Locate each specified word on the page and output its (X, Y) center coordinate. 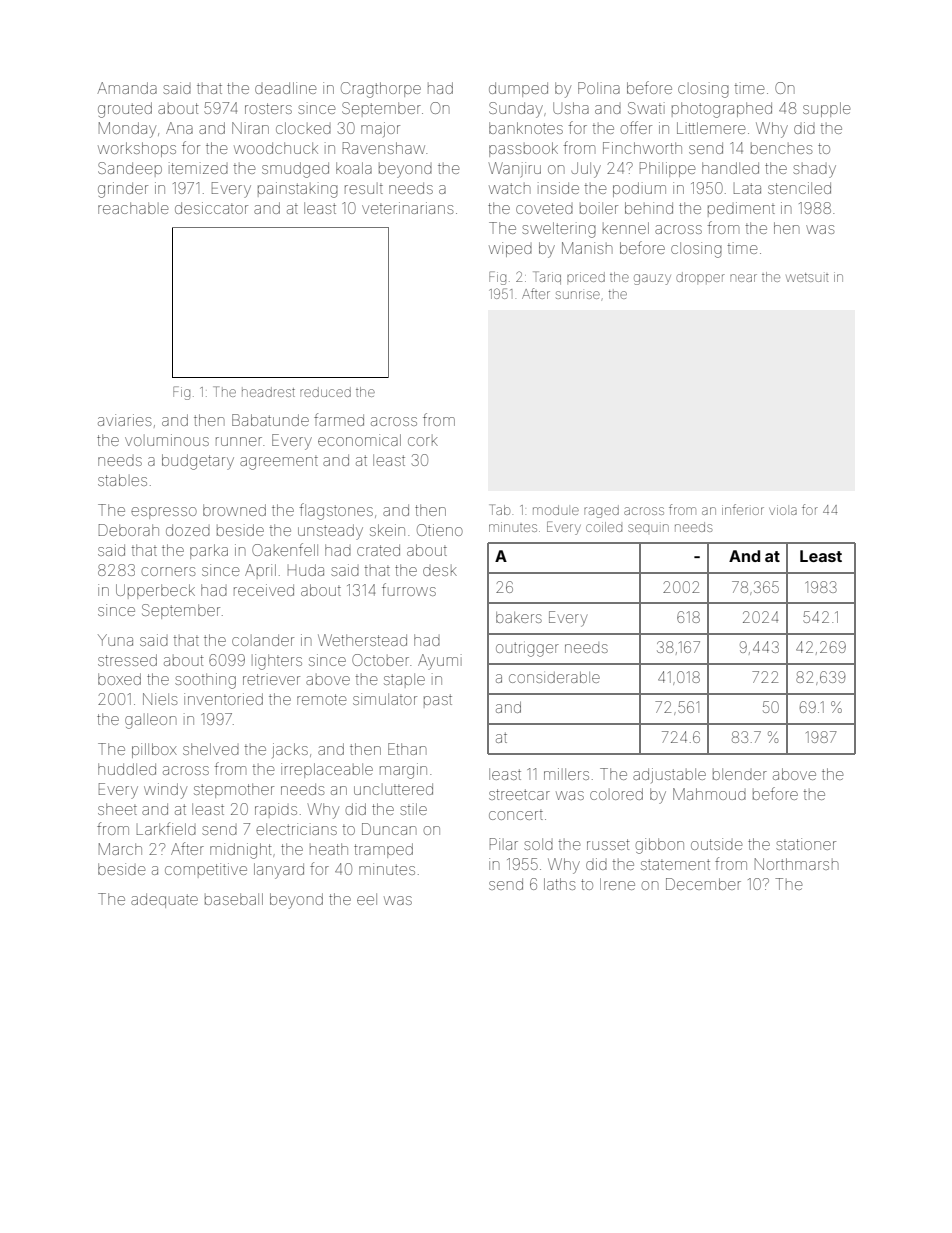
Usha (571, 108)
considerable (554, 677)
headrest (268, 392)
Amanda (127, 88)
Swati (646, 108)
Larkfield (166, 828)
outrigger (527, 650)
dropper (700, 277)
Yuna (115, 640)
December (703, 884)
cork (423, 441)
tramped (383, 850)
